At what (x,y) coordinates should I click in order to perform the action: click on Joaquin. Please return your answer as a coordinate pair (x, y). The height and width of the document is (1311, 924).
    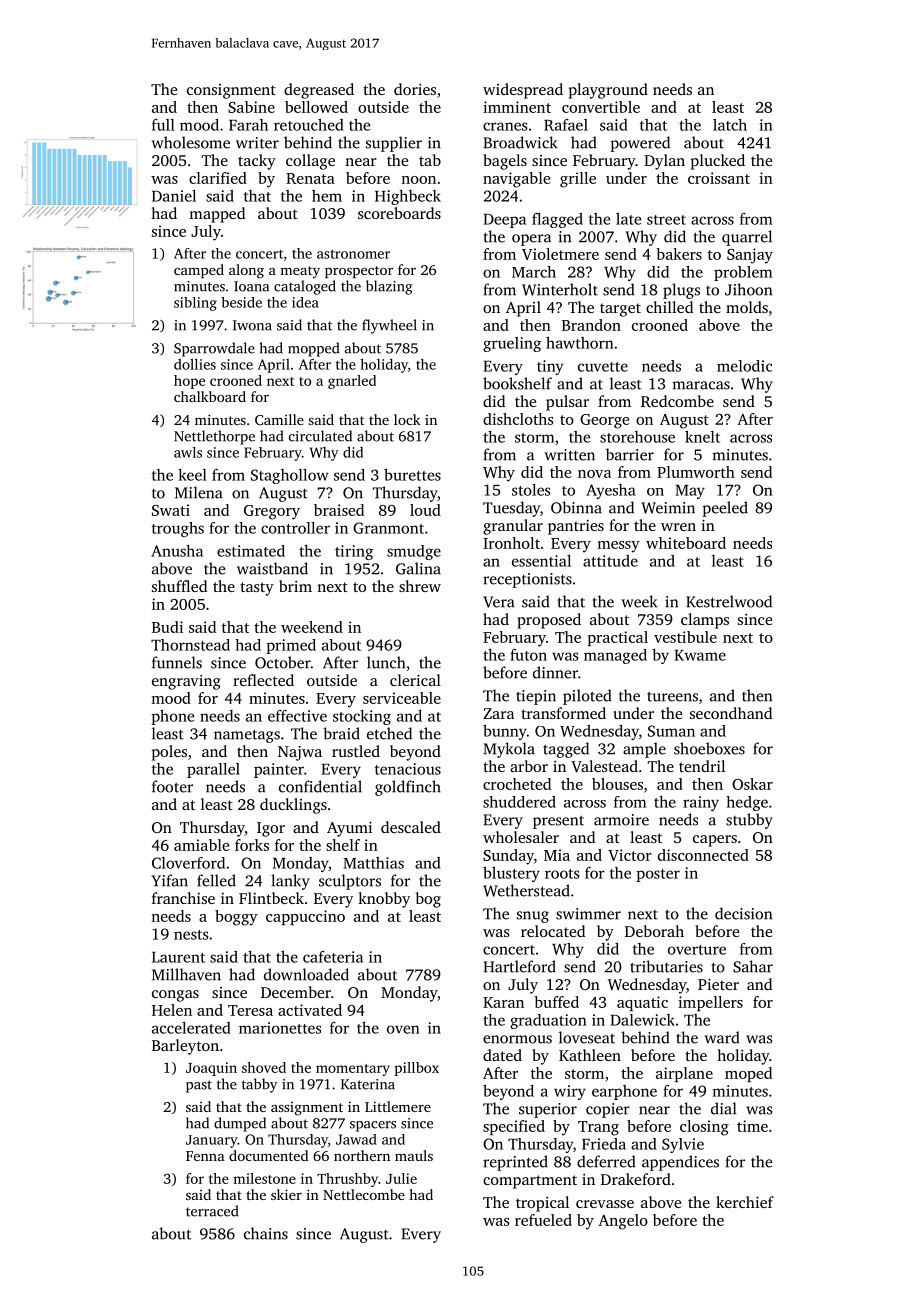
    Looking at the image, I should click on (211, 1069).
